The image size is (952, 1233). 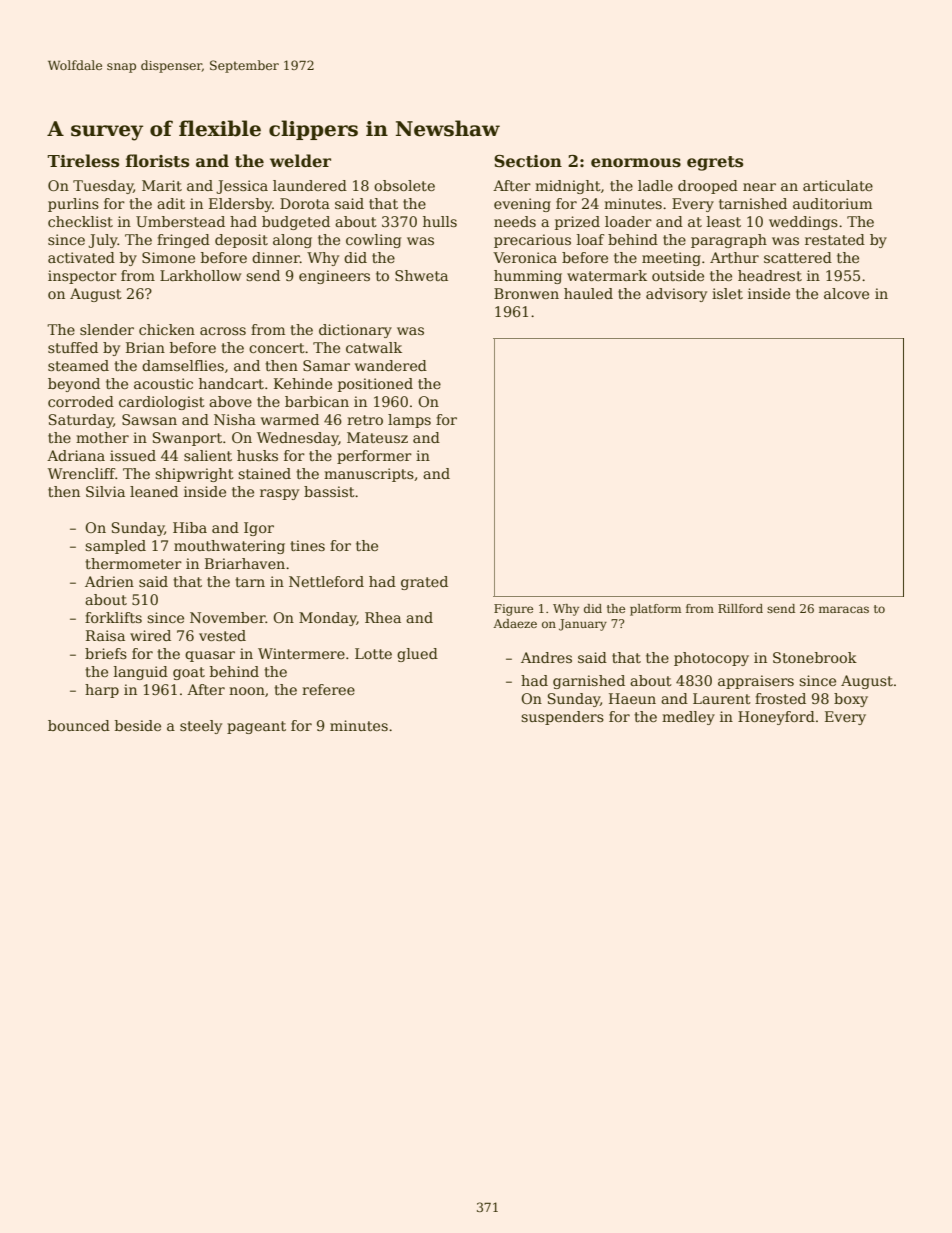 What do you see at coordinates (740, 608) in the image?
I see `Rillford` at bounding box center [740, 608].
